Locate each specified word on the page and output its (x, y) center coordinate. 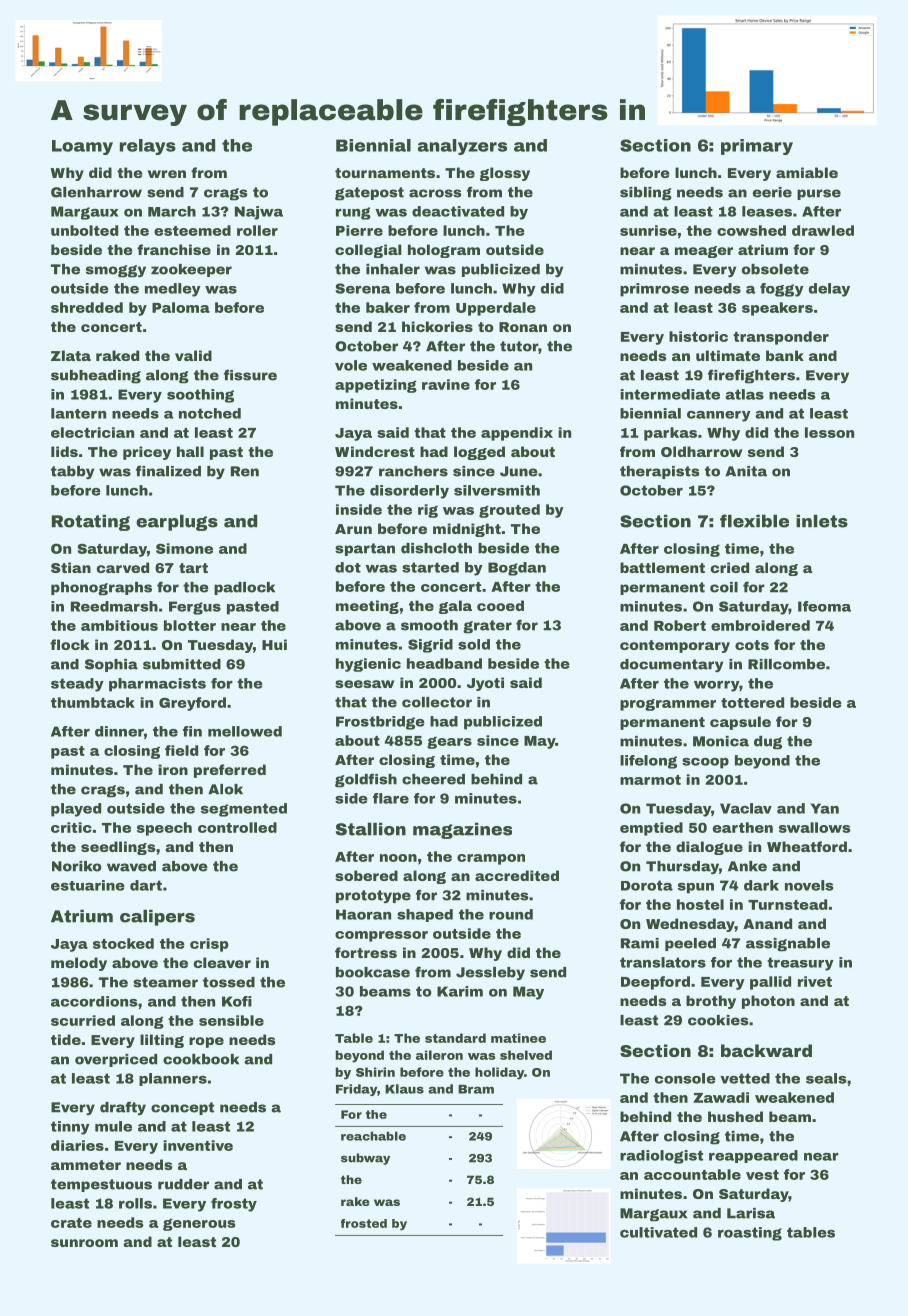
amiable (807, 172)
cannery (719, 416)
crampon (491, 859)
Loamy (82, 147)
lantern (78, 413)
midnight (467, 530)
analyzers (462, 147)
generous (199, 1224)
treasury (800, 964)
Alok (225, 789)
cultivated (658, 1232)
